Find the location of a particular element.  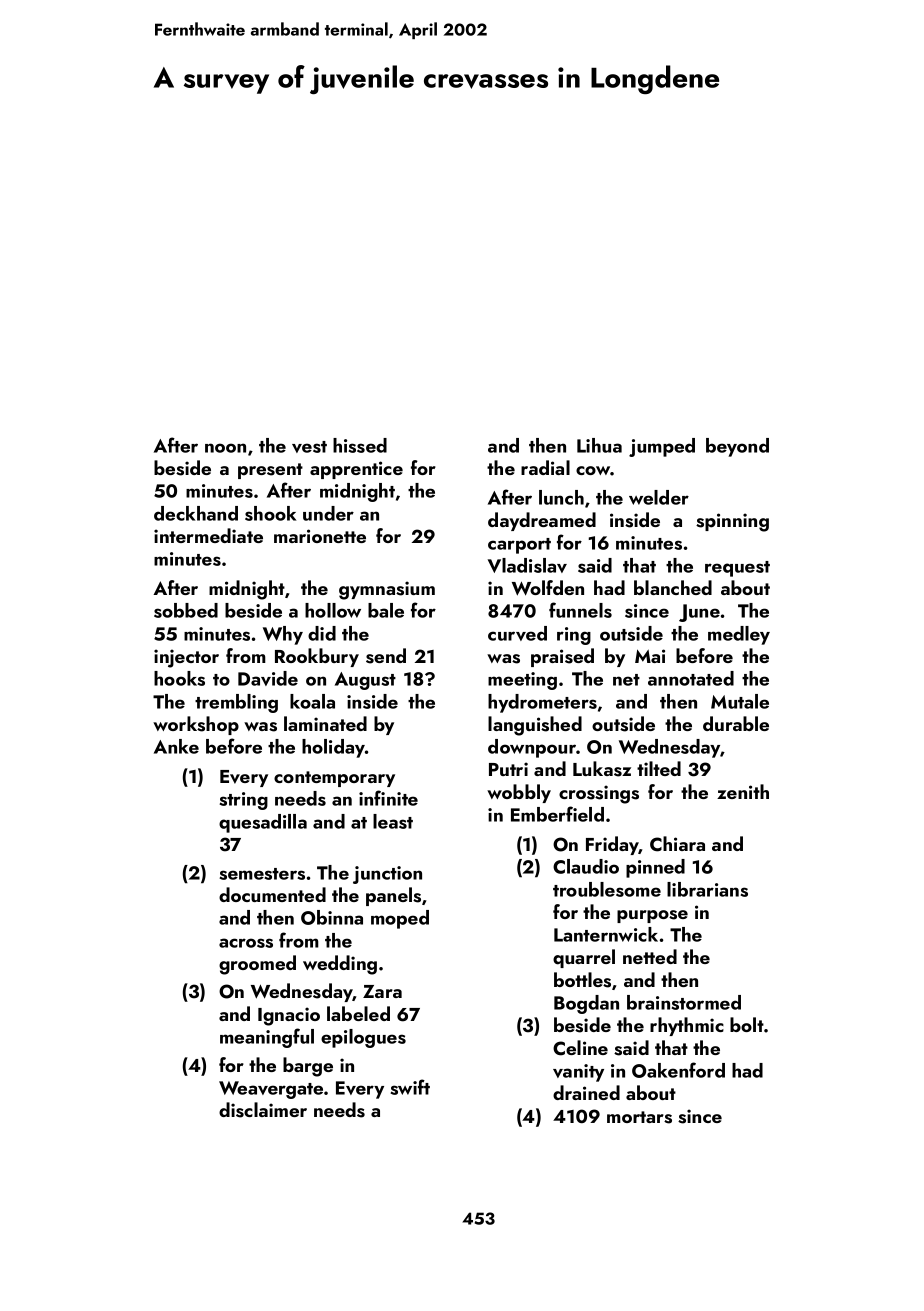

Mai is located at coordinates (650, 656).
